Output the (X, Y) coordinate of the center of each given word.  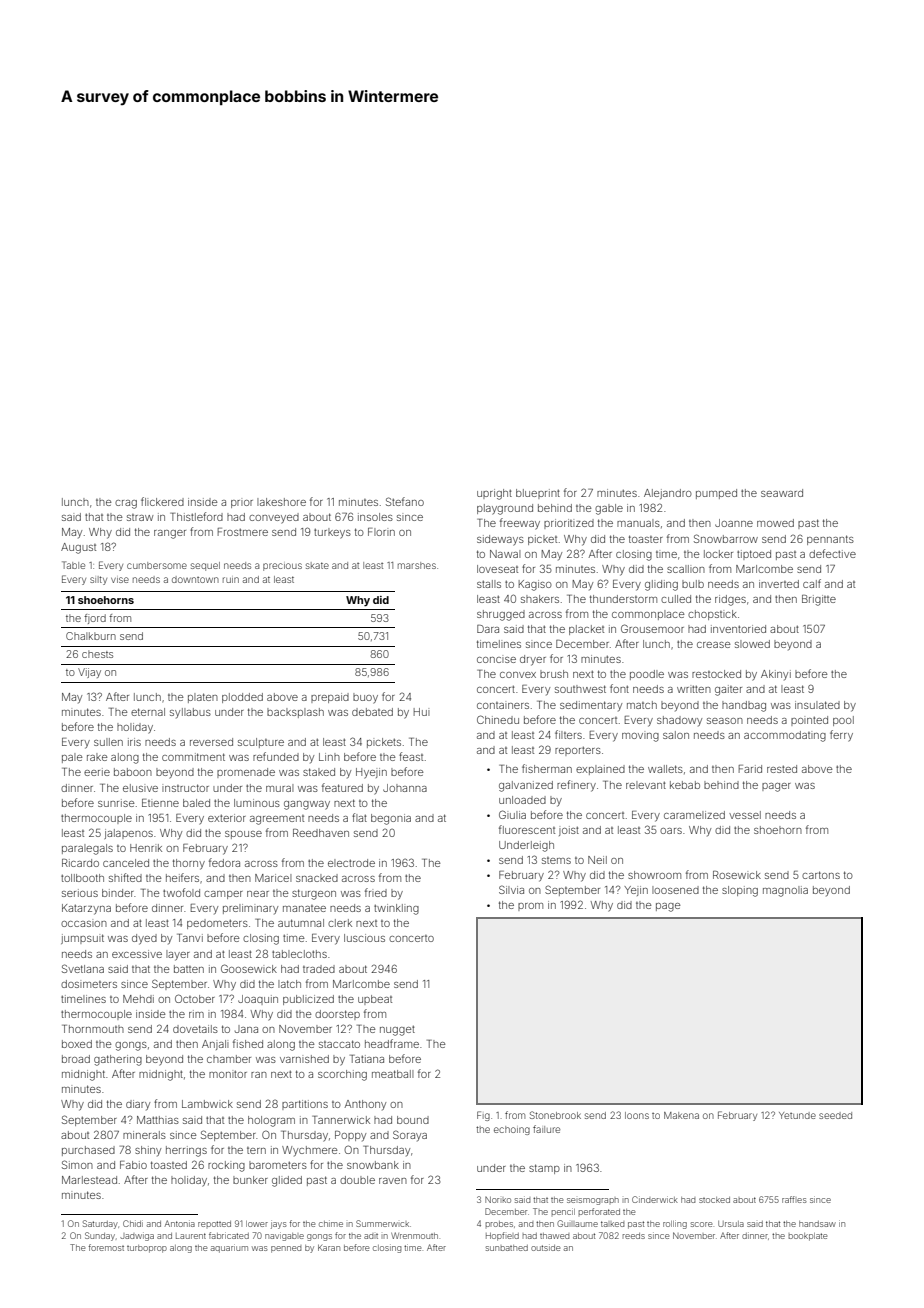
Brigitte (819, 600)
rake (97, 757)
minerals (144, 1135)
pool (843, 721)
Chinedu (498, 719)
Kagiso (535, 585)
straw (140, 517)
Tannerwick (341, 1120)
